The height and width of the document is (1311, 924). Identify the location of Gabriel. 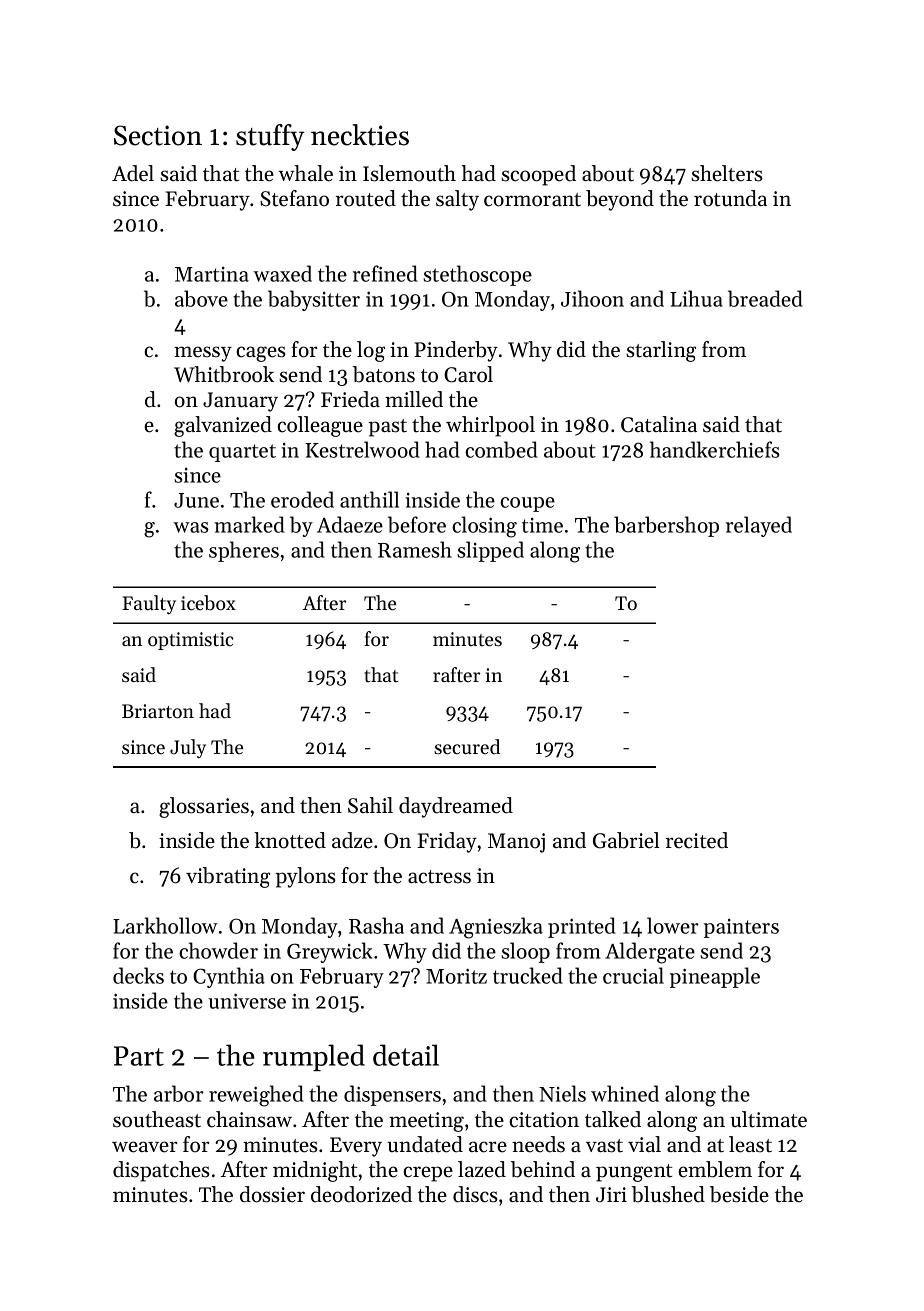
(626, 840).
